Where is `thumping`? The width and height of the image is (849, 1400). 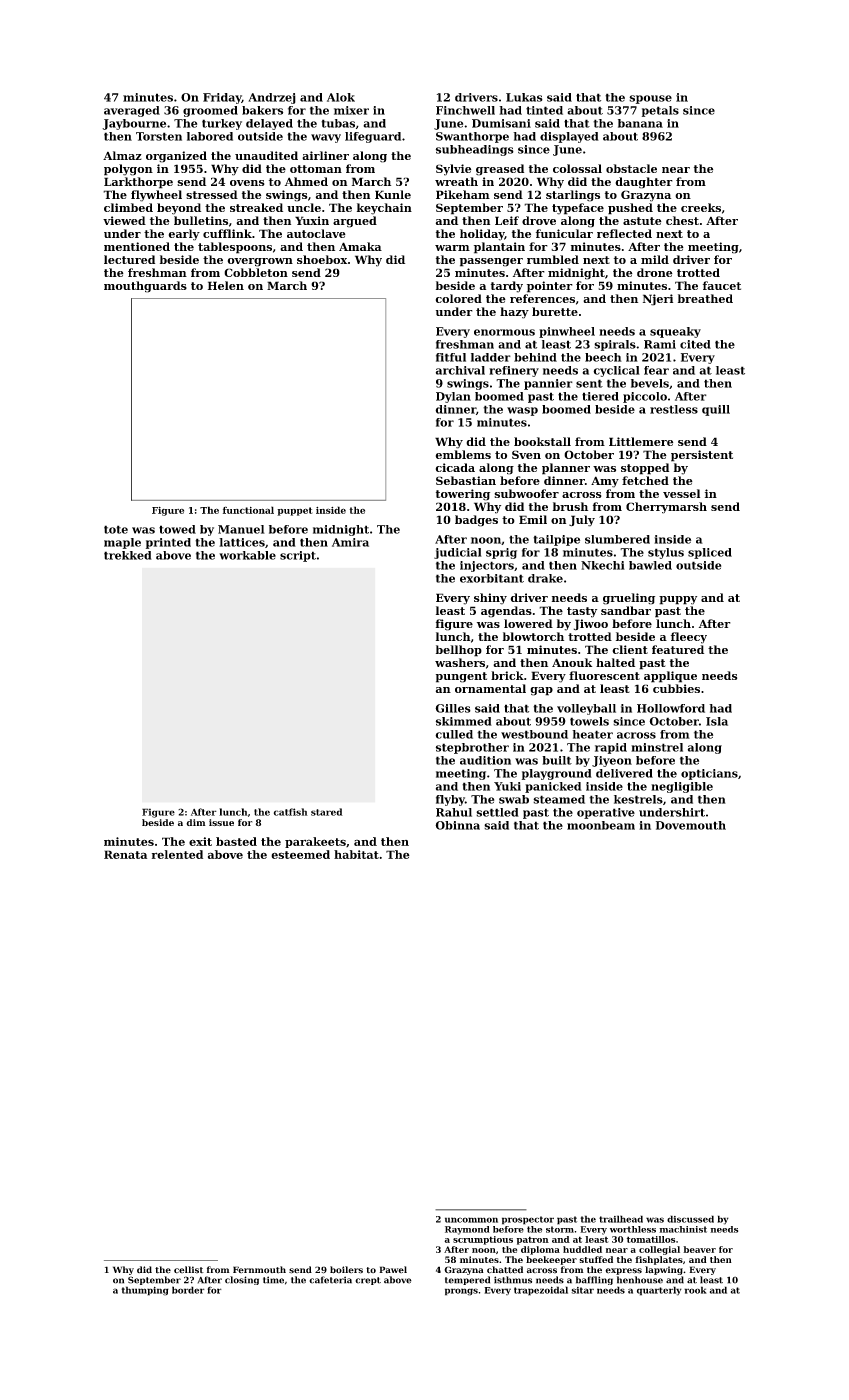
thumping is located at coordinates (145, 1291).
